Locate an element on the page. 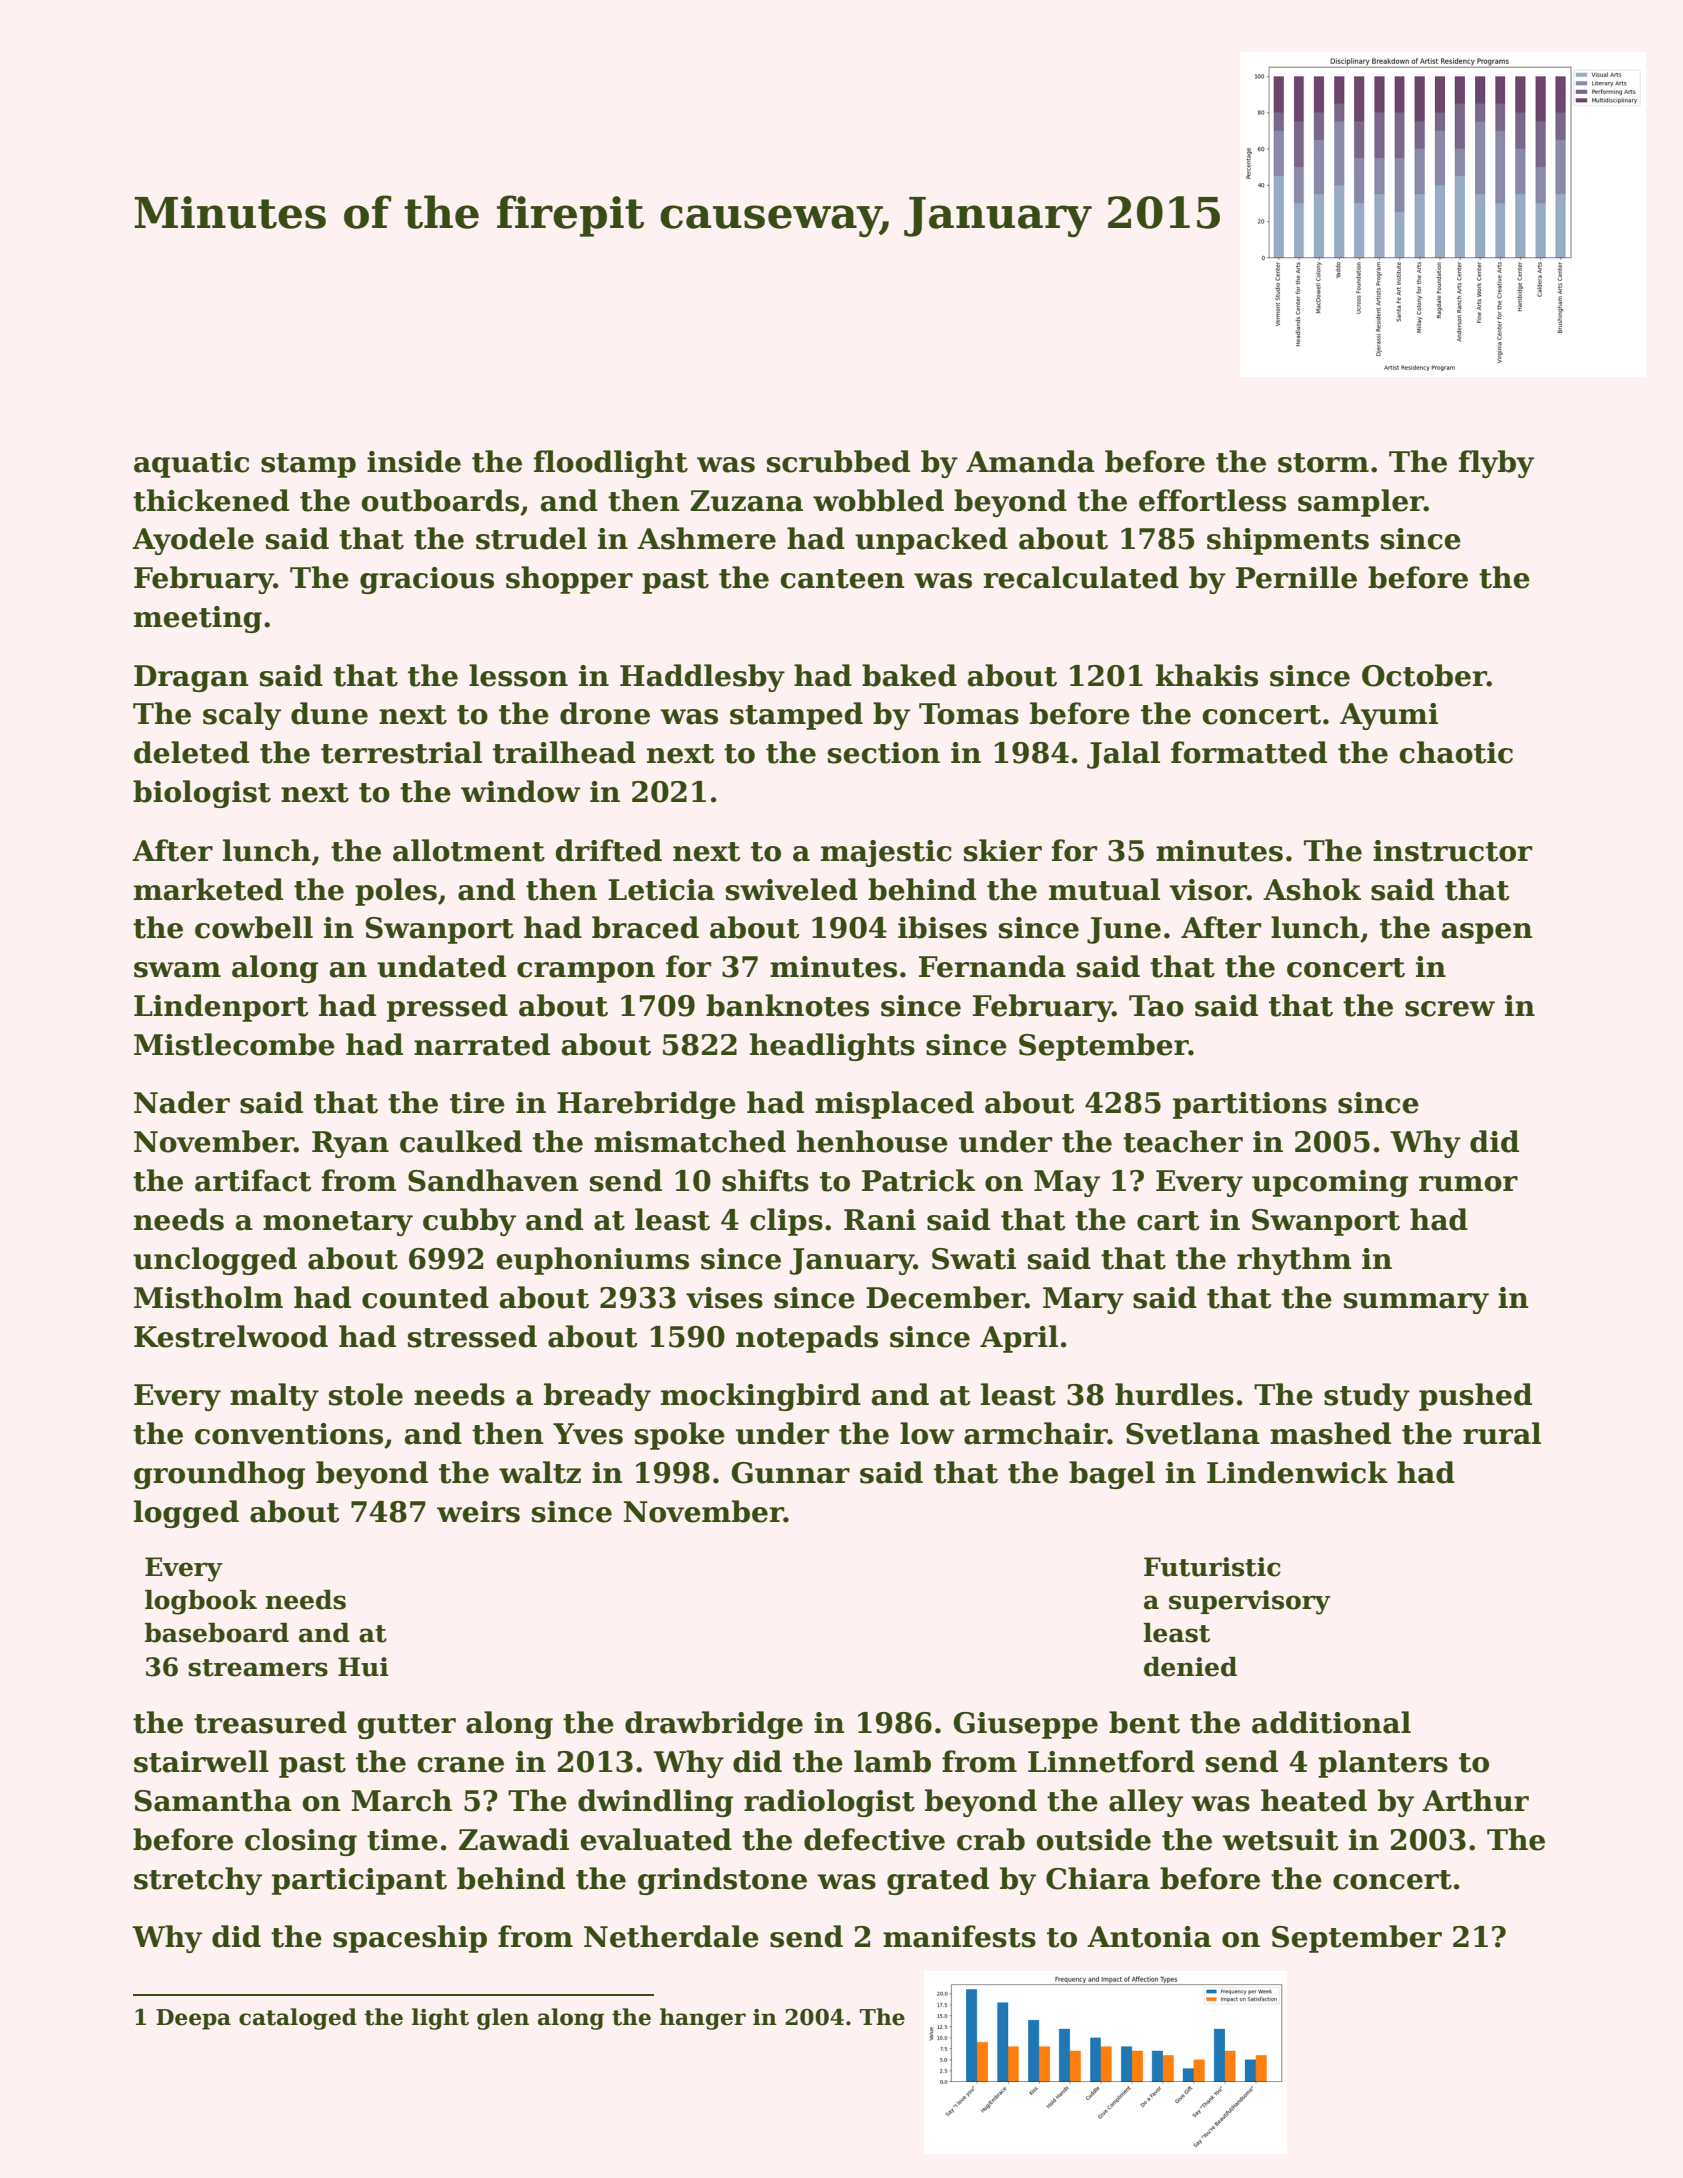 The width and height of the document is (1683, 2178). recalculated is located at coordinates (1081, 577).
